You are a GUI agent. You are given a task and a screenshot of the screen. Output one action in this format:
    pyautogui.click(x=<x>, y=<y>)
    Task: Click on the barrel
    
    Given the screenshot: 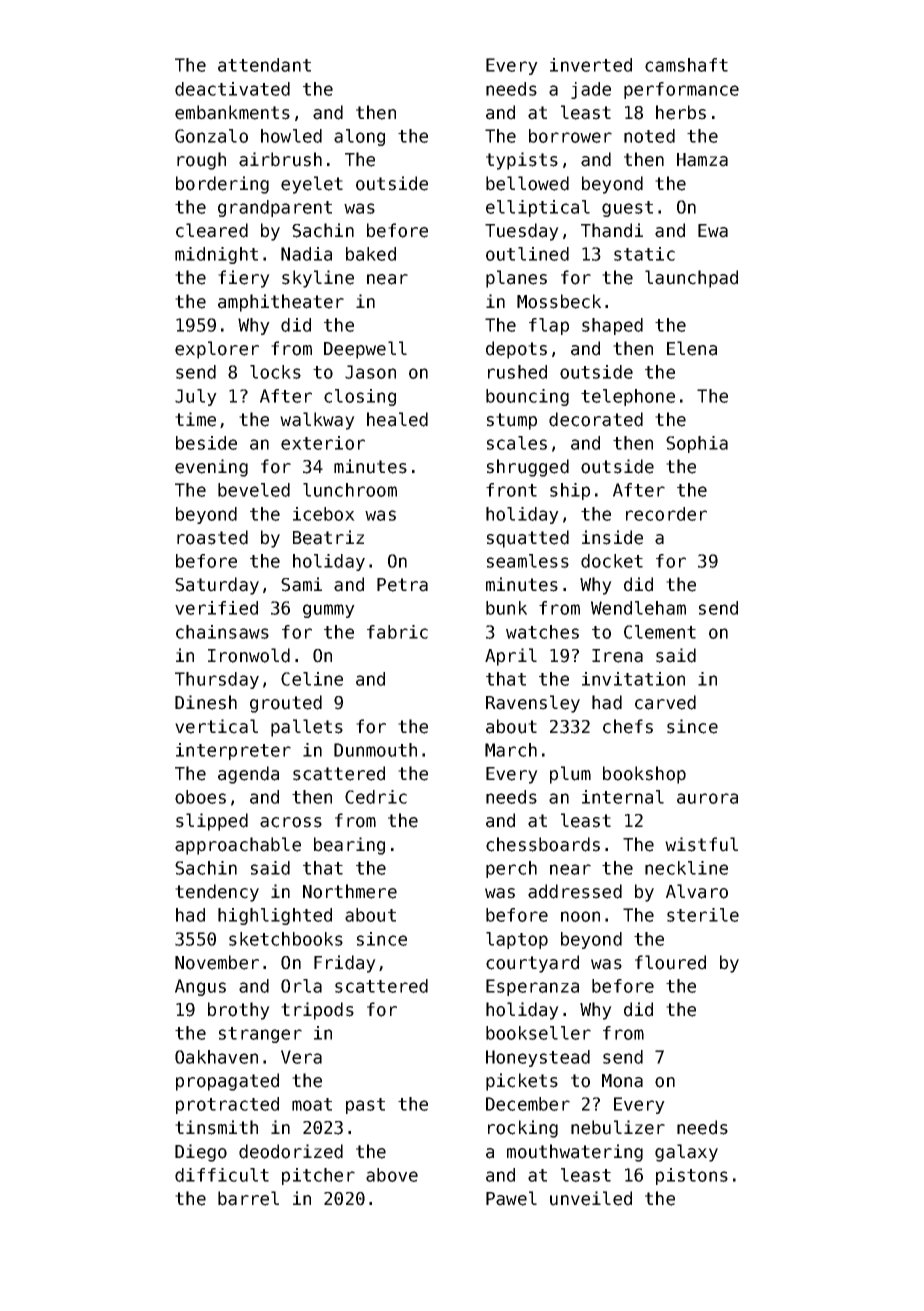 What is the action you would take?
    pyautogui.click(x=248, y=1198)
